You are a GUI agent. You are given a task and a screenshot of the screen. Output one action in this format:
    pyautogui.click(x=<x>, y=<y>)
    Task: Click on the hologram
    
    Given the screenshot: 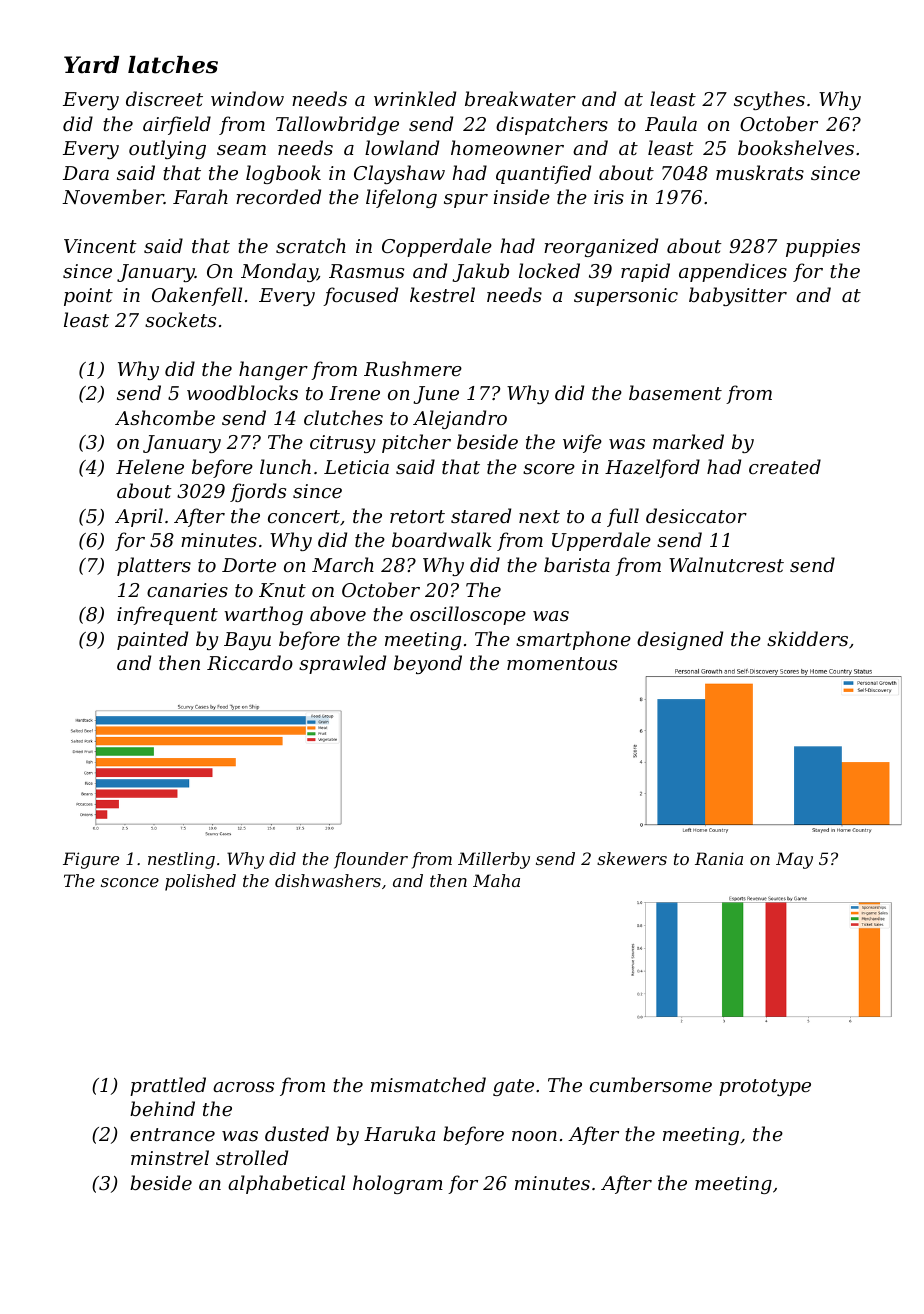 What is the action you would take?
    pyautogui.click(x=398, y=1184)
